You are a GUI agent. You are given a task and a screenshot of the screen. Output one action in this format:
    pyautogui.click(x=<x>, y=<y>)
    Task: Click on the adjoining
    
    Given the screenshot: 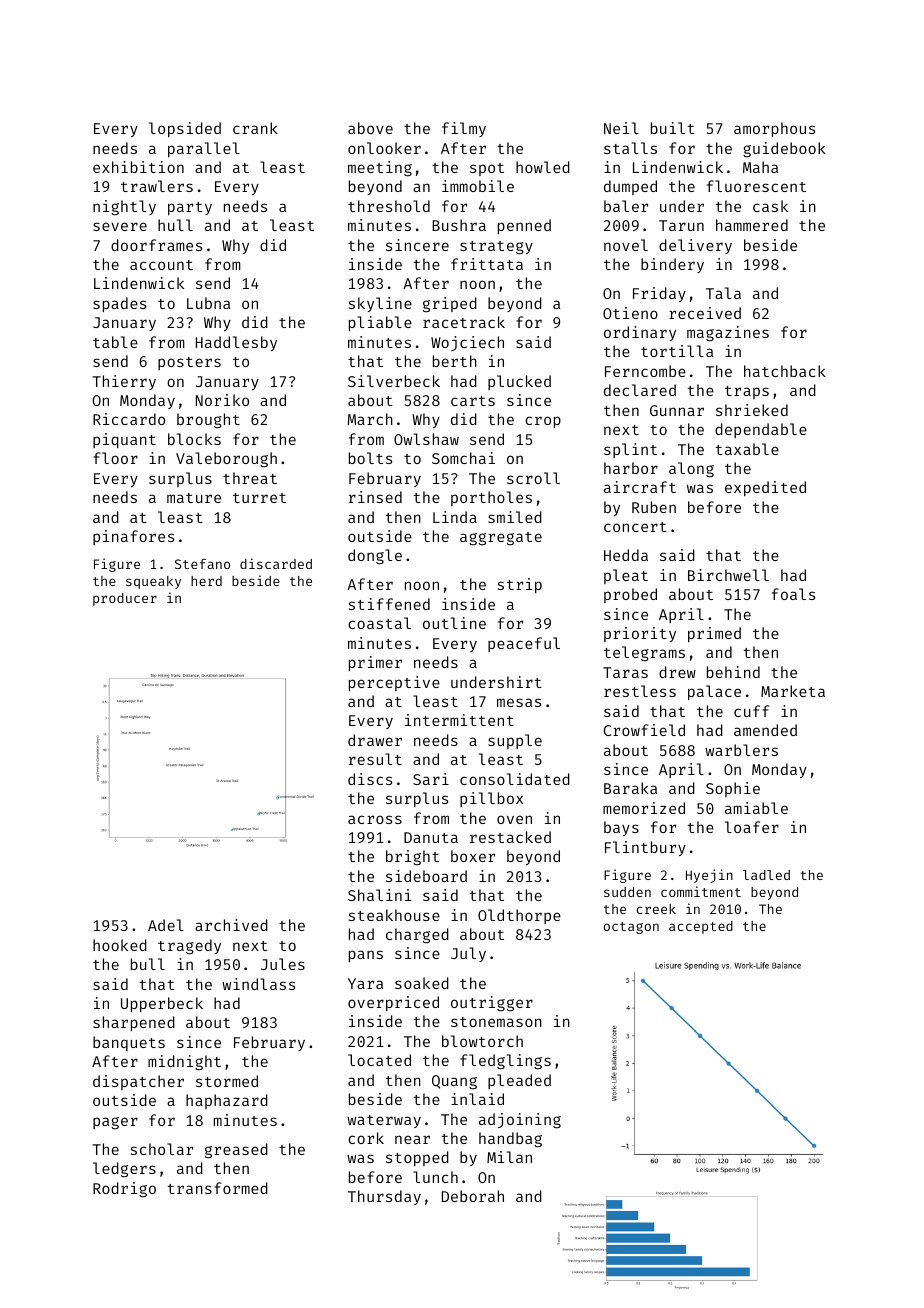 What is the action you would take?
    pyautogui.click(x=520, y=1121)
